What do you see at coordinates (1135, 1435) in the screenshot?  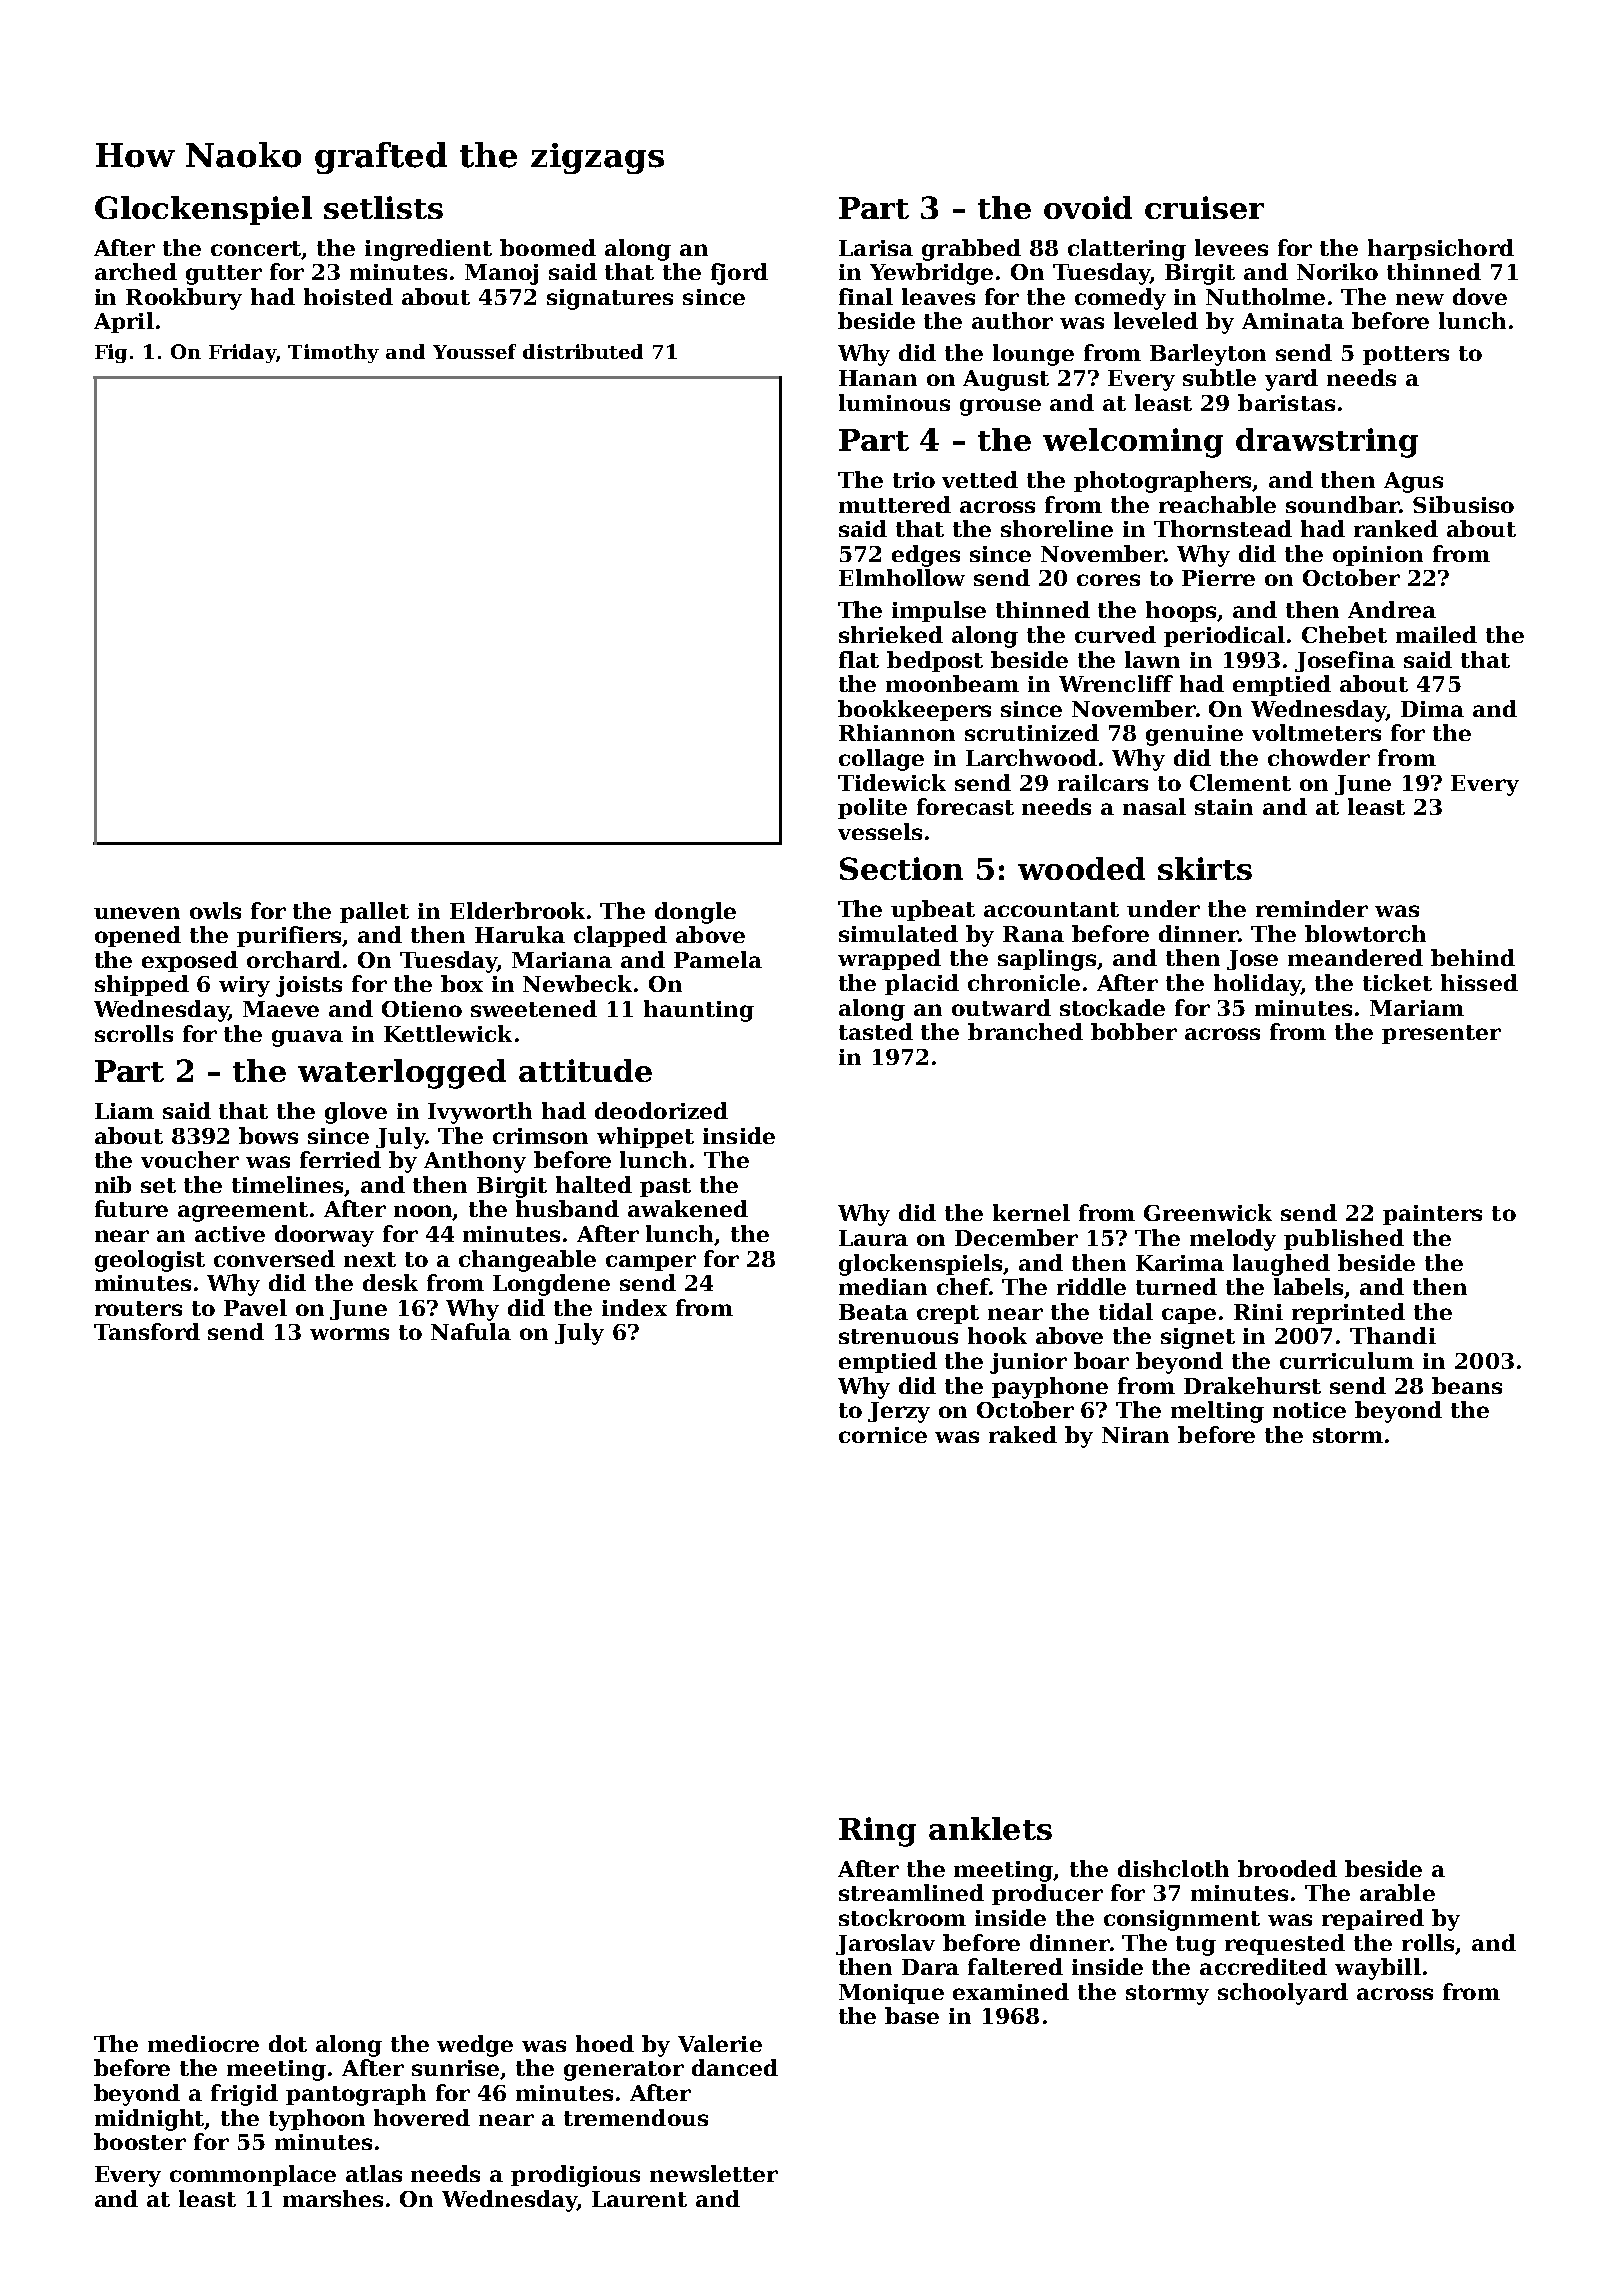 I see `Niran` at bounding box center [1135, 1435].
